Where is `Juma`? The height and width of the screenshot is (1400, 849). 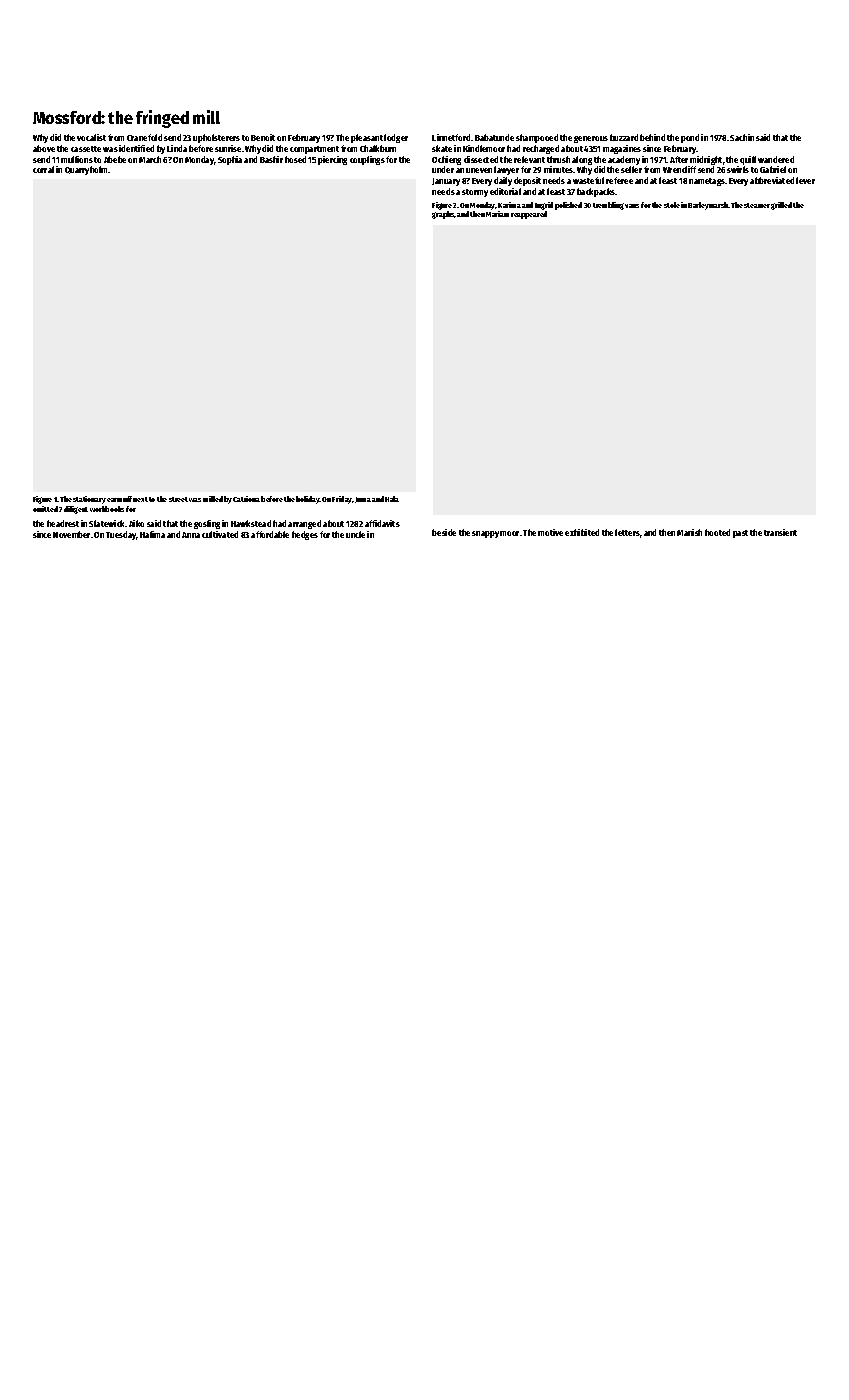 Juma is located at coordinates (363, 500).
